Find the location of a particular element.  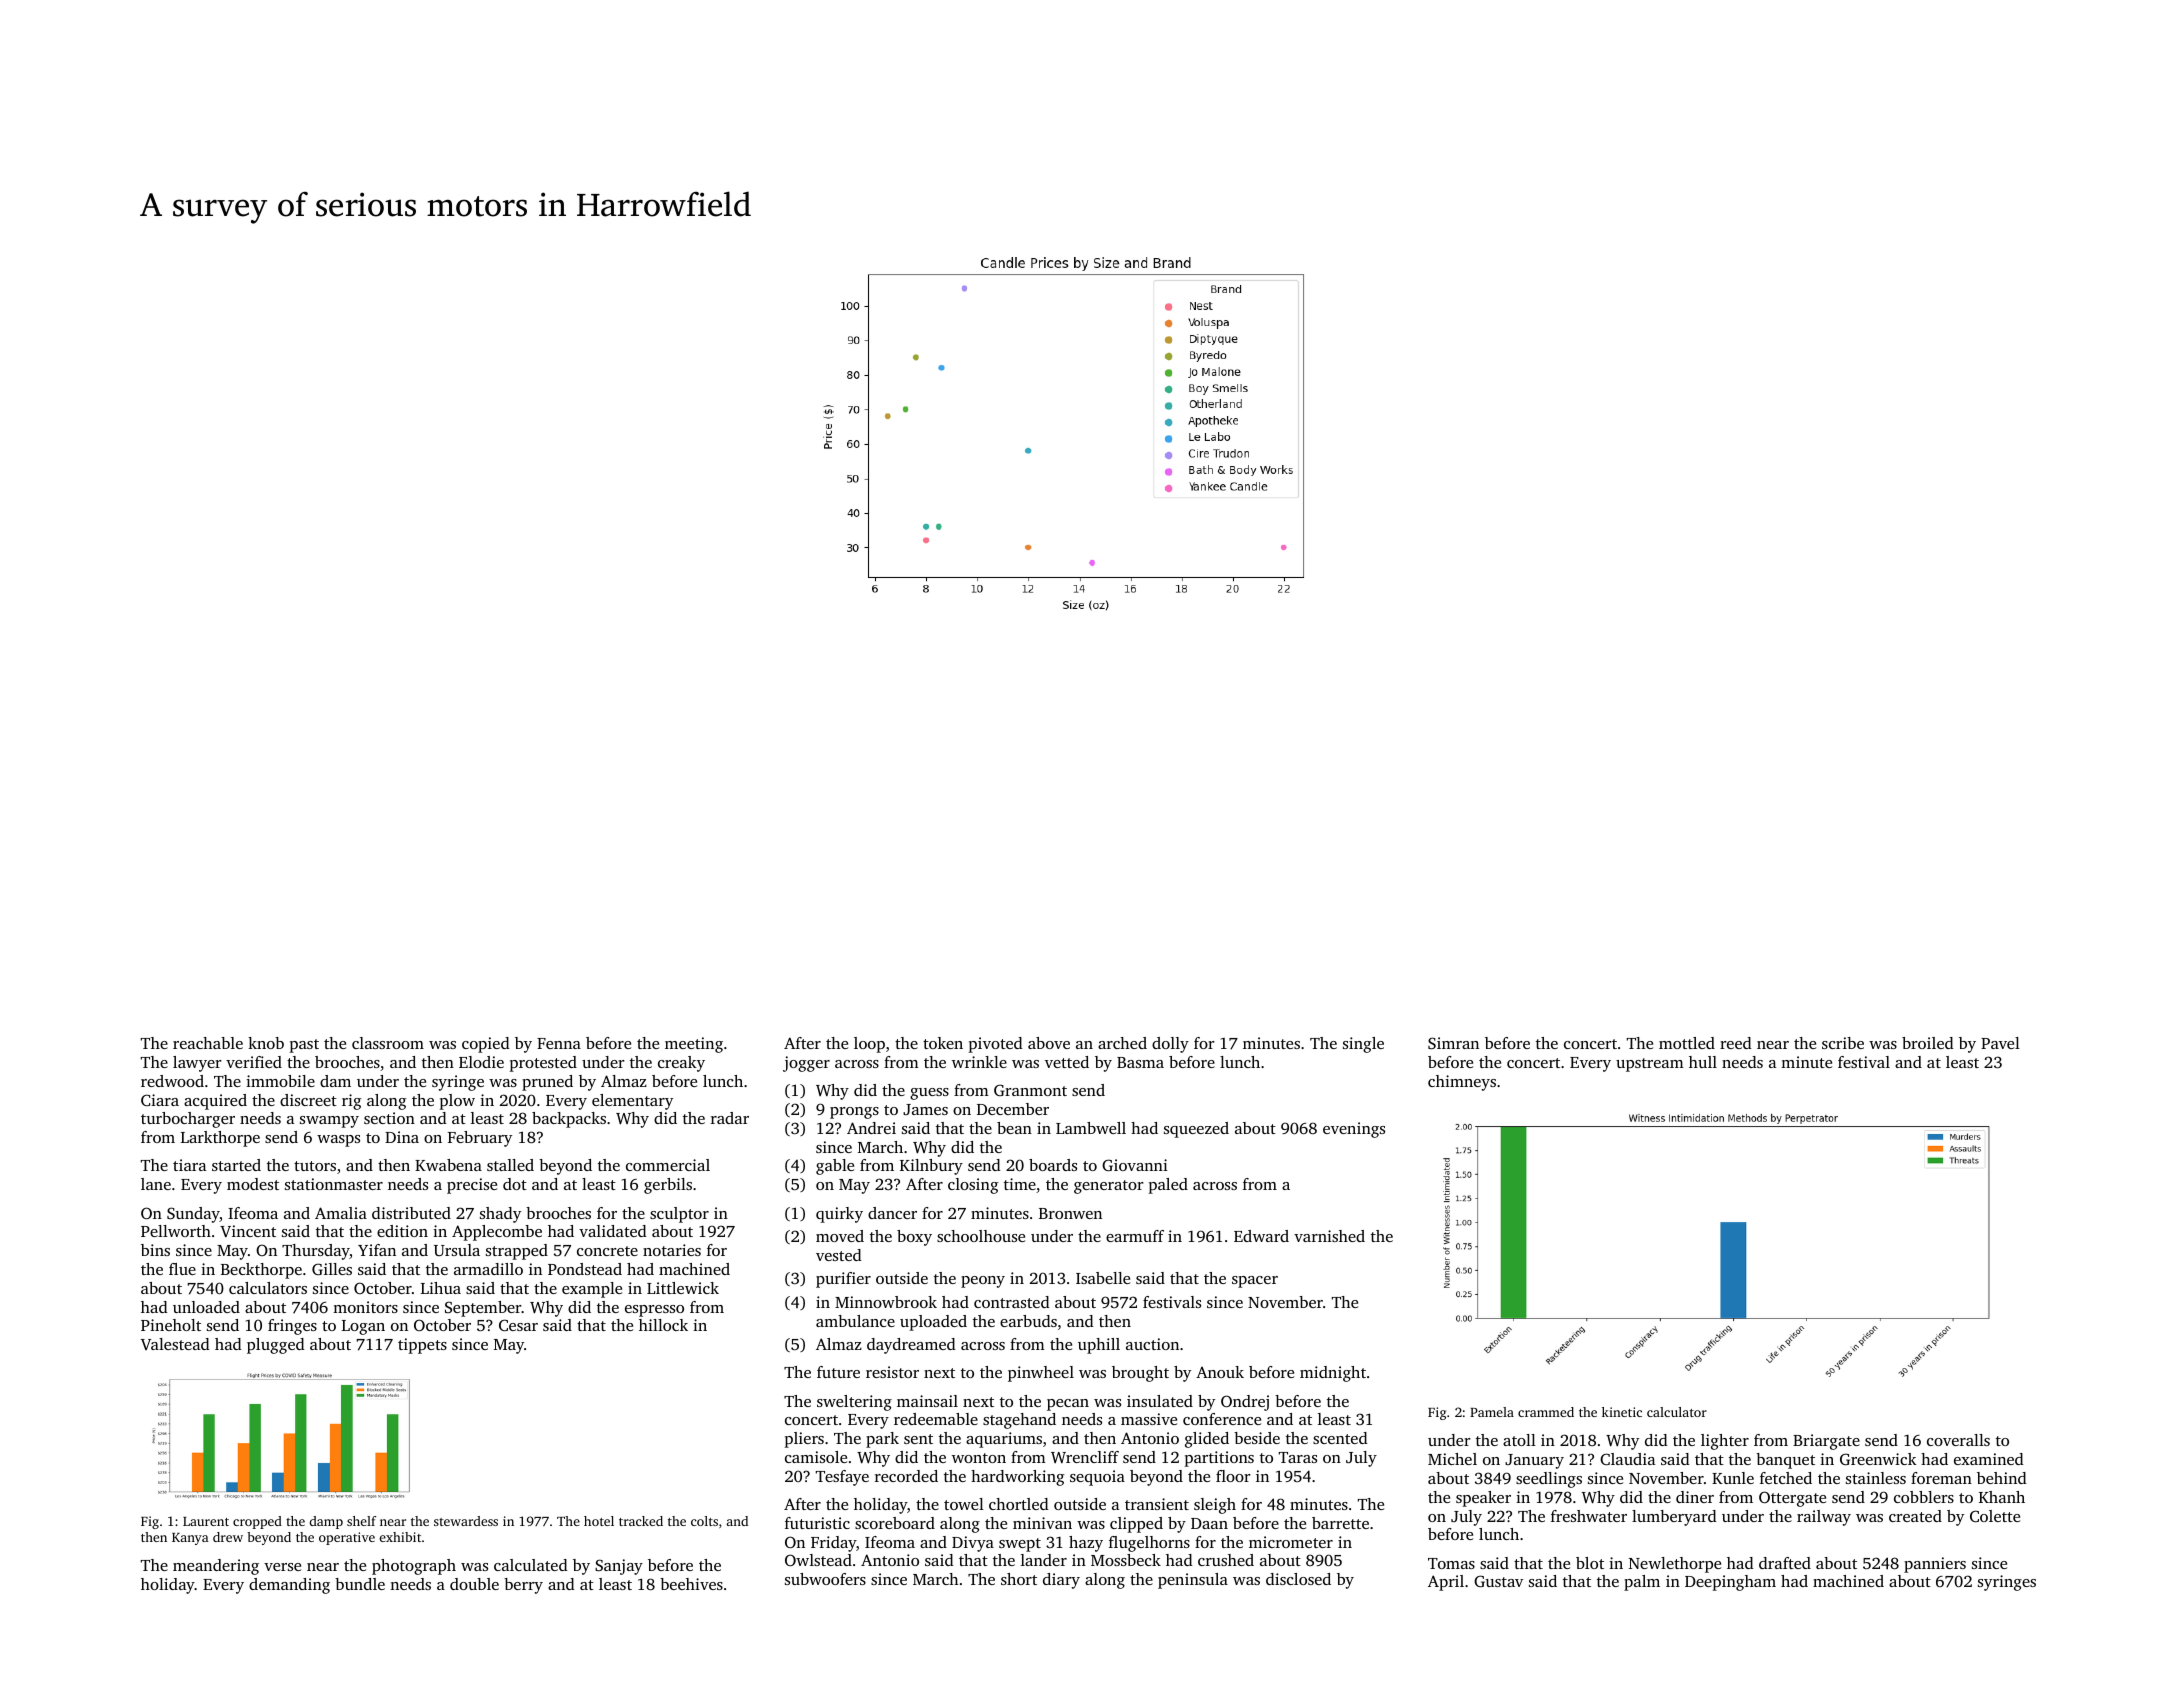

spacer is located at coordinates (1255, 1282).
